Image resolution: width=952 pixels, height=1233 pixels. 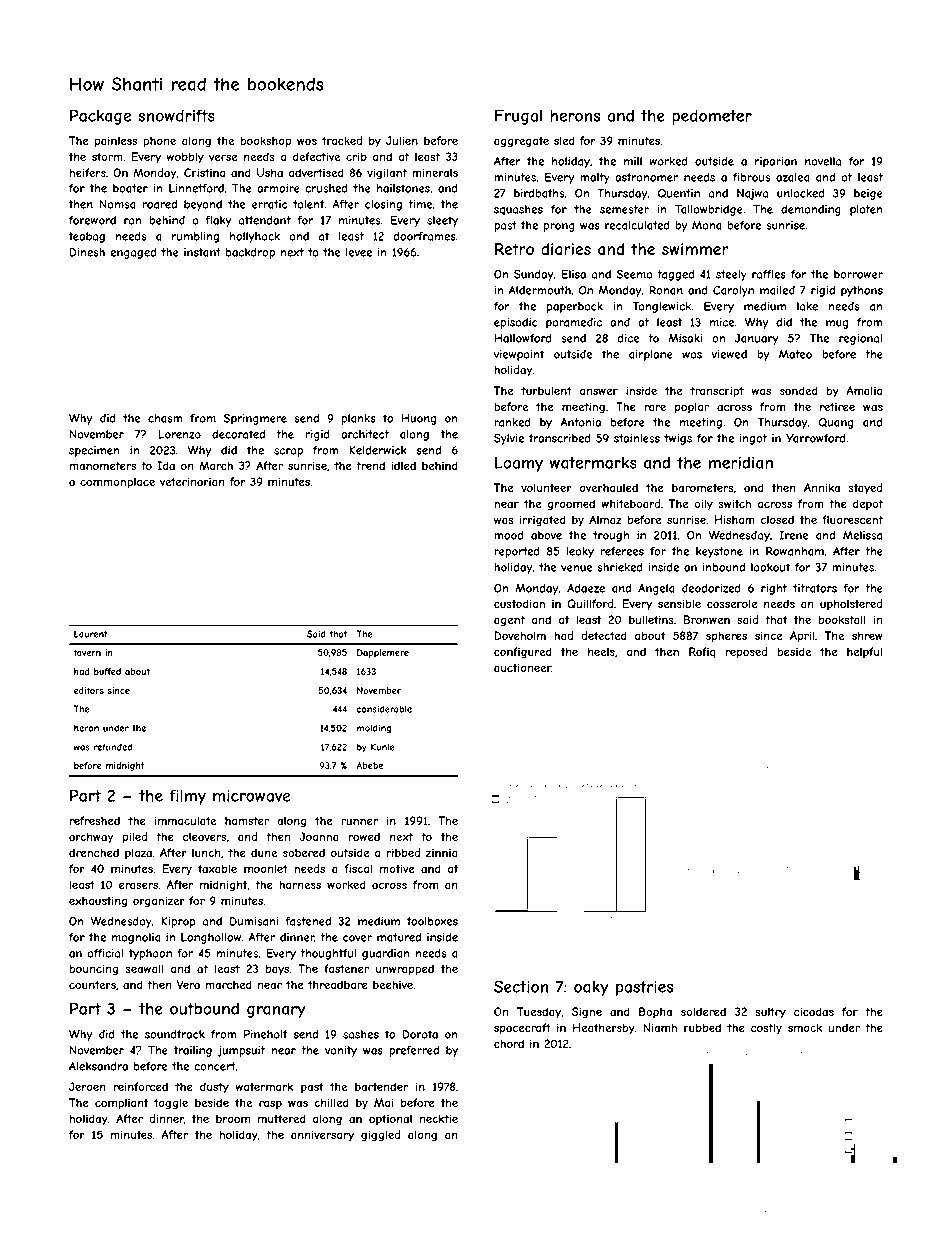 What do you see at coordinates (380, 1136) in the image?
I see `giggled` at bounding box center [380, 1136].
